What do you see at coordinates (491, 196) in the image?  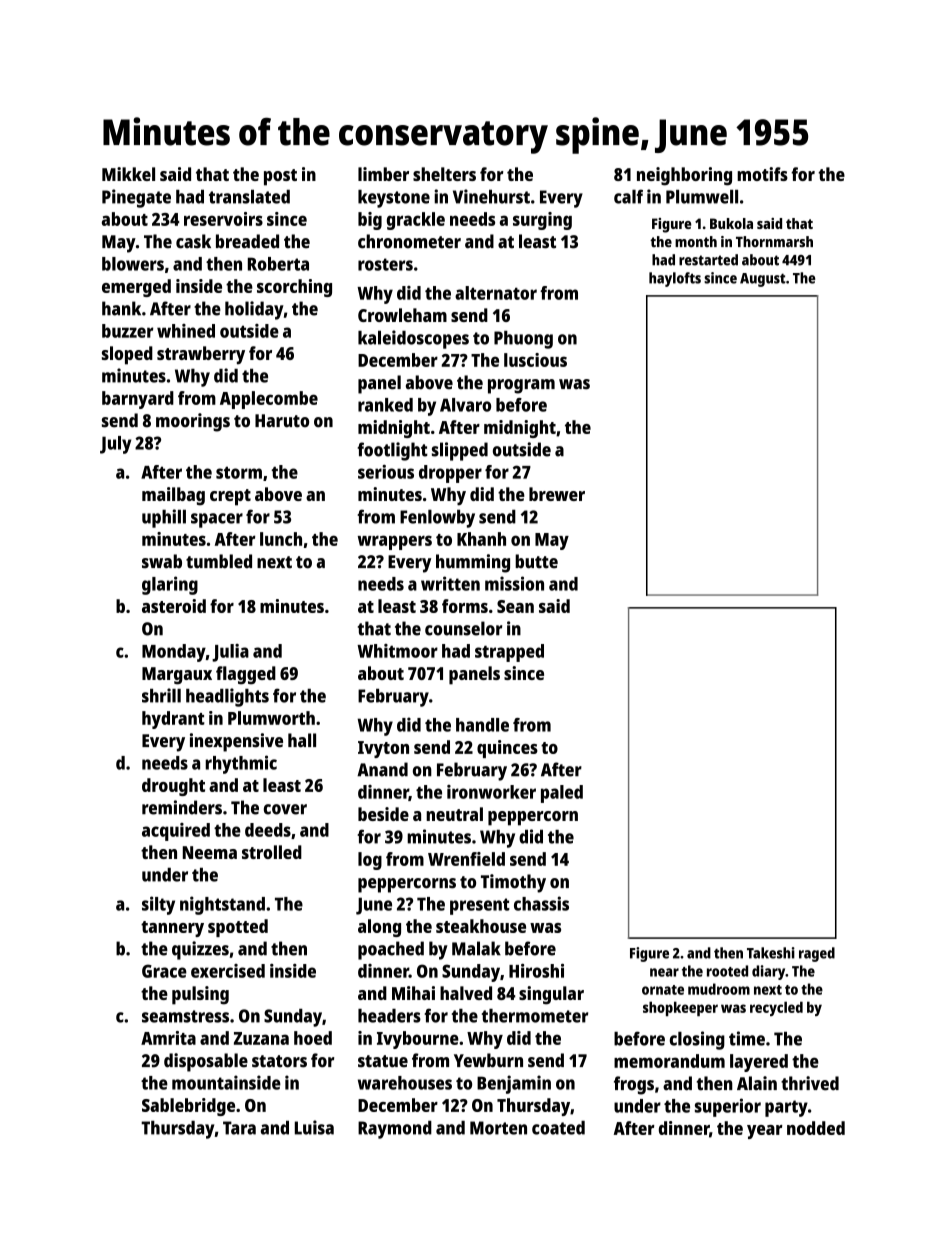 I see `Vinehurst` at bounding box center [491, 196].
